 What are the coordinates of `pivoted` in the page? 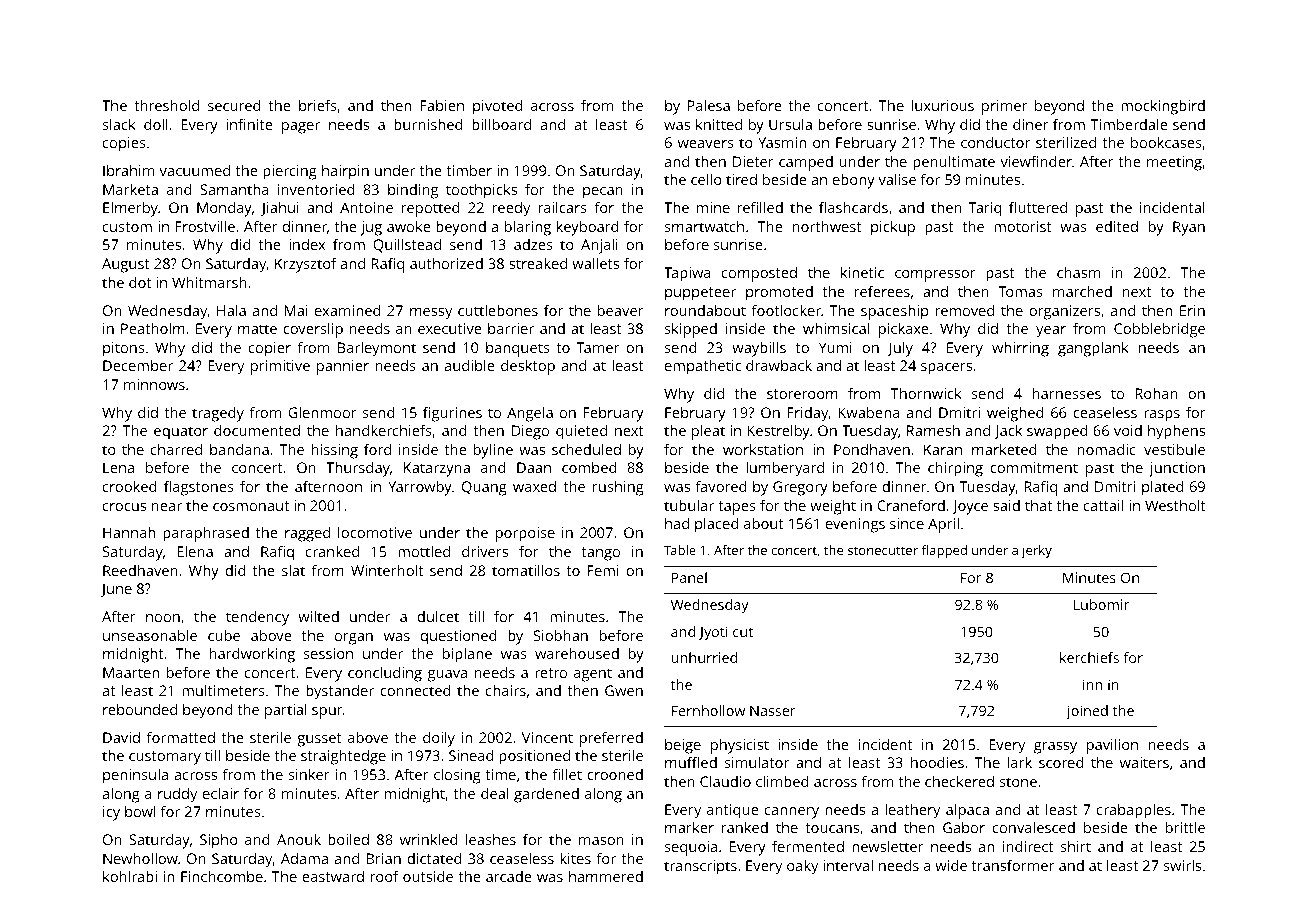 It's located at (498, 107).
